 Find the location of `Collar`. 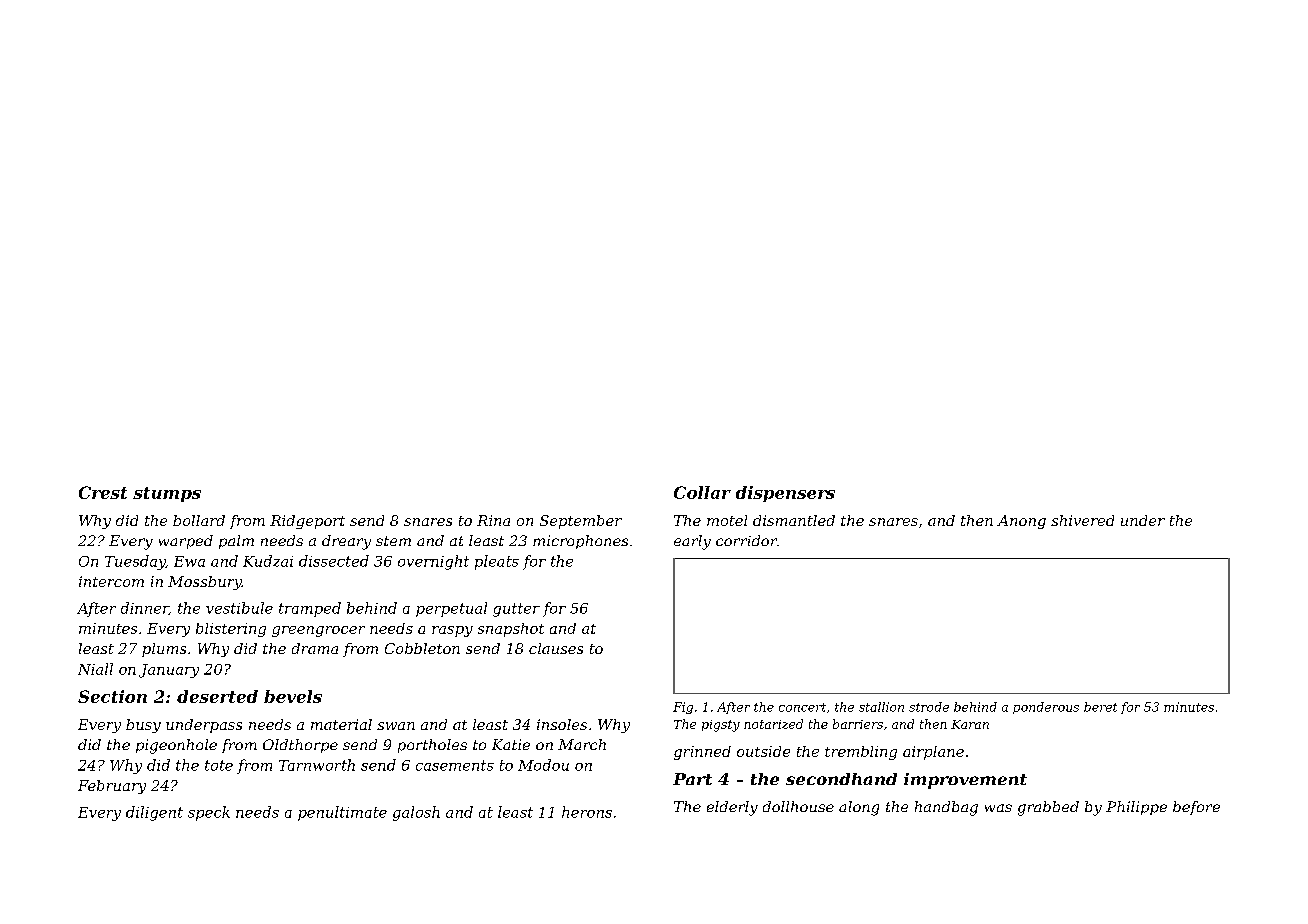

Collar is located at coordinates (702, 492).
